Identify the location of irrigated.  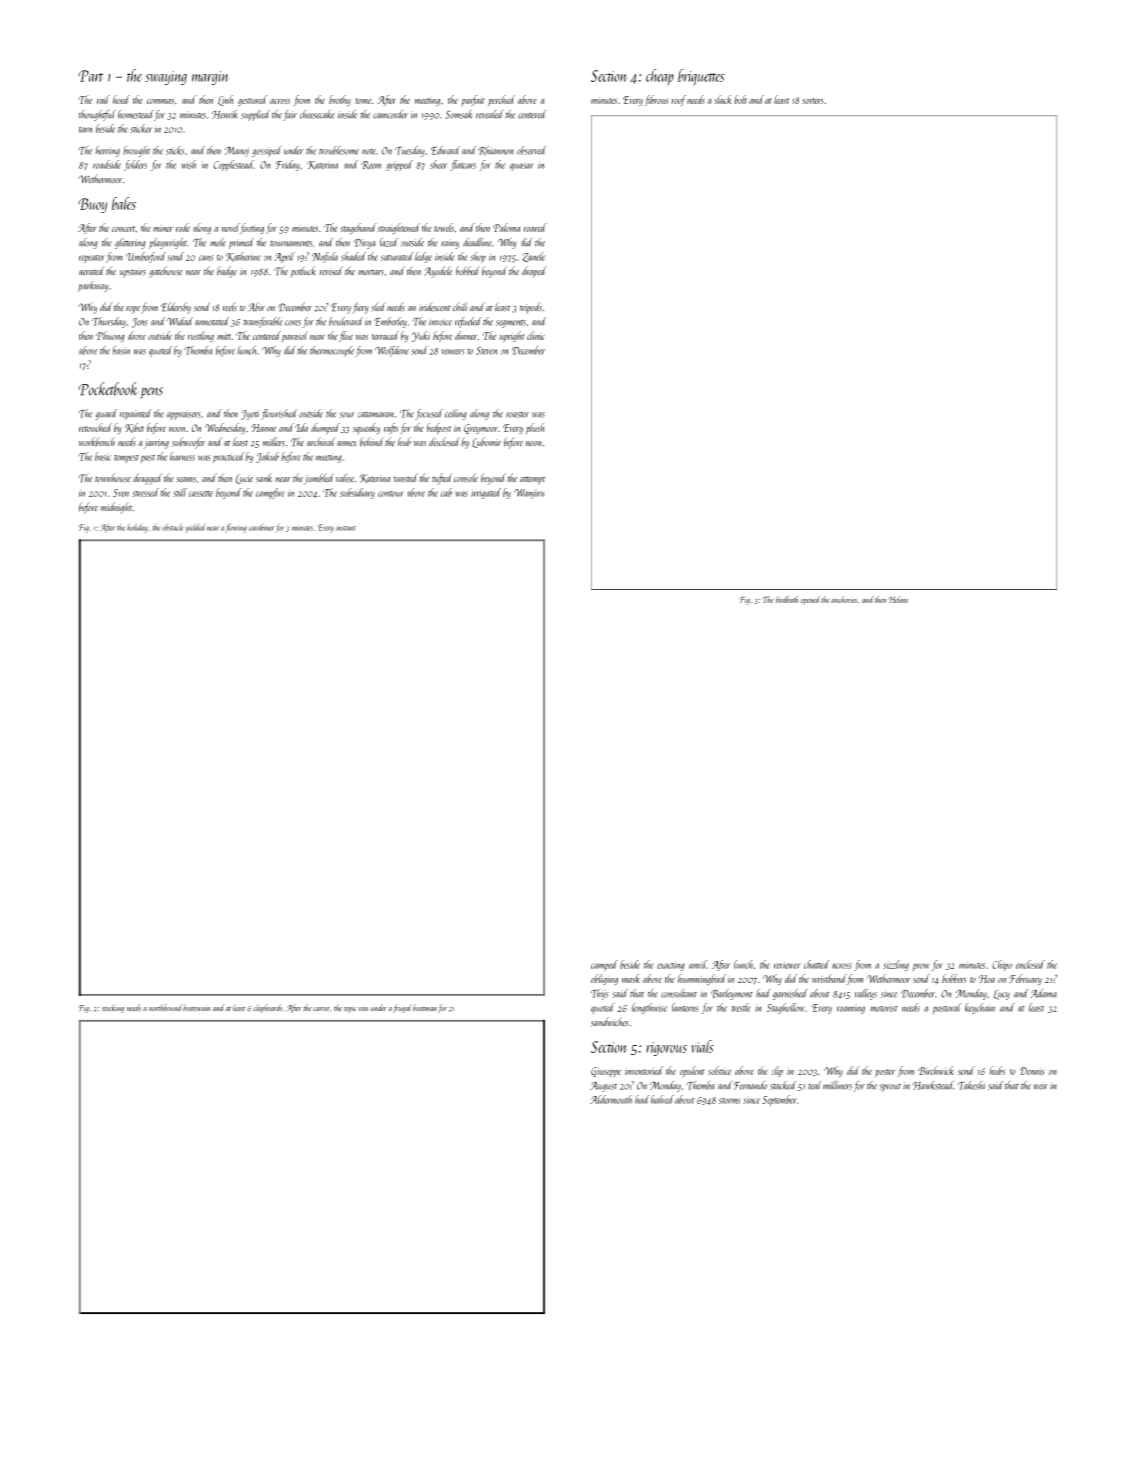
(486, 493).
